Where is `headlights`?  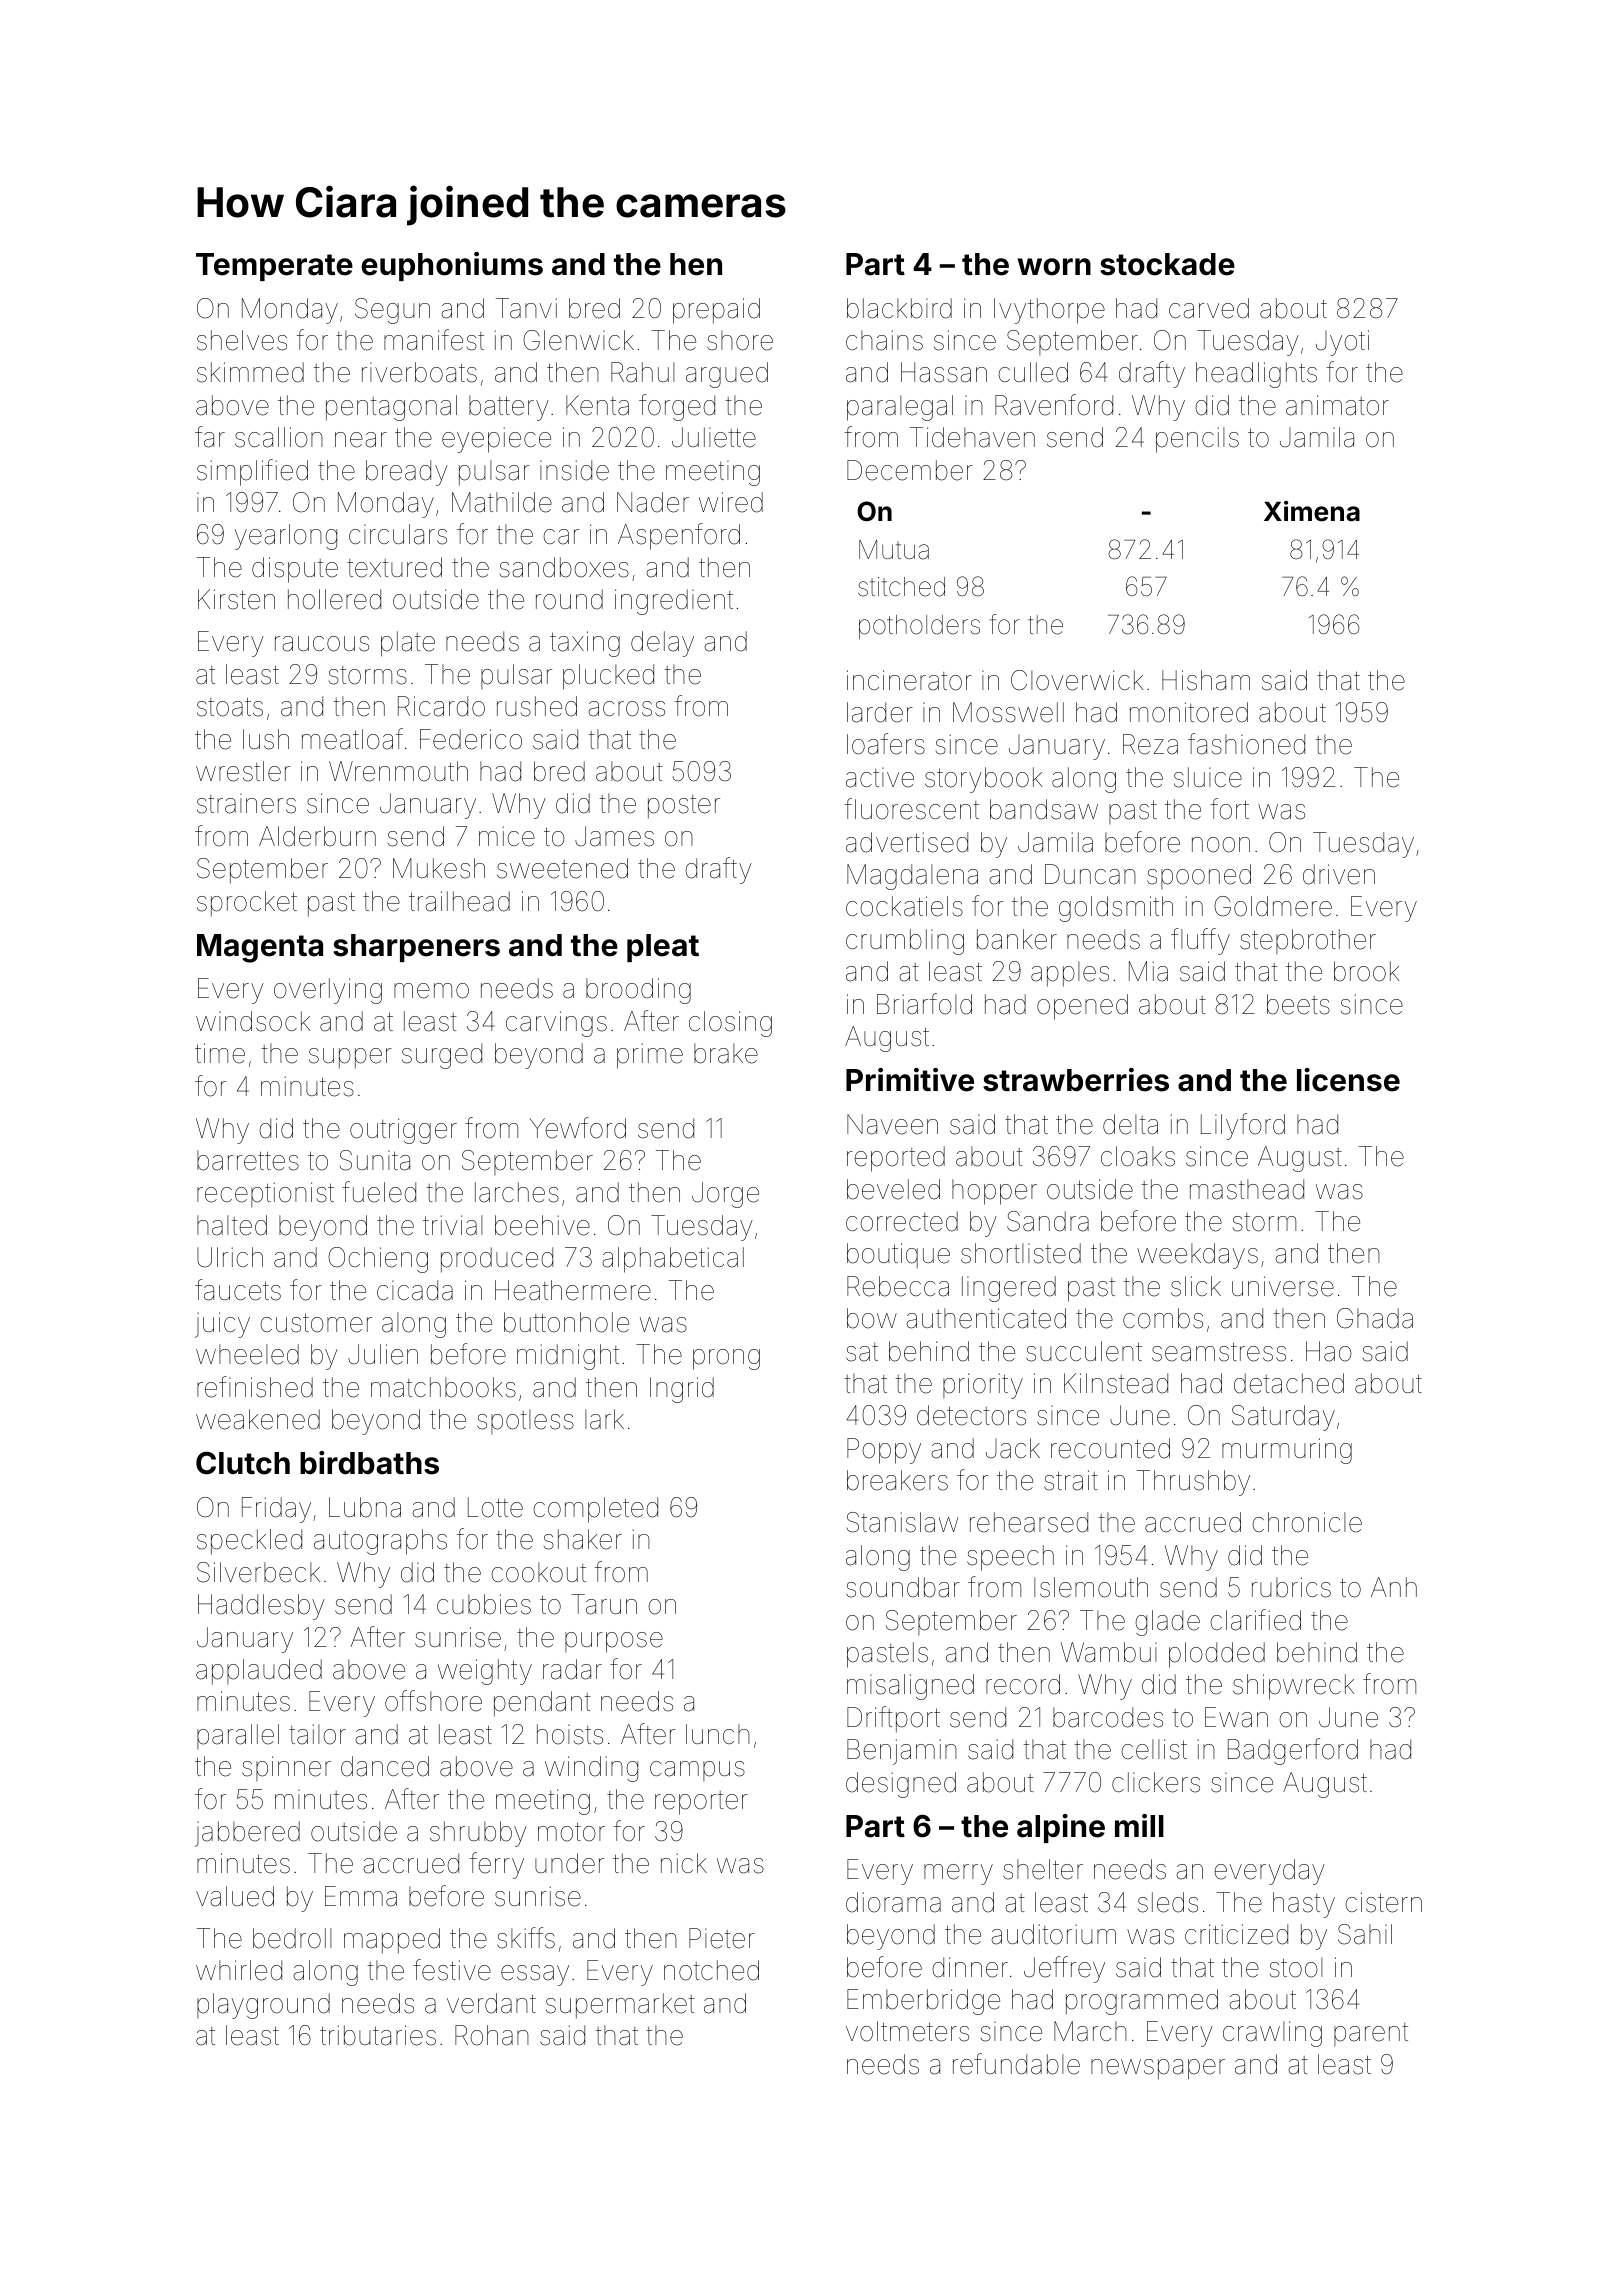 headlights is located at coordinates (1256, 375).
